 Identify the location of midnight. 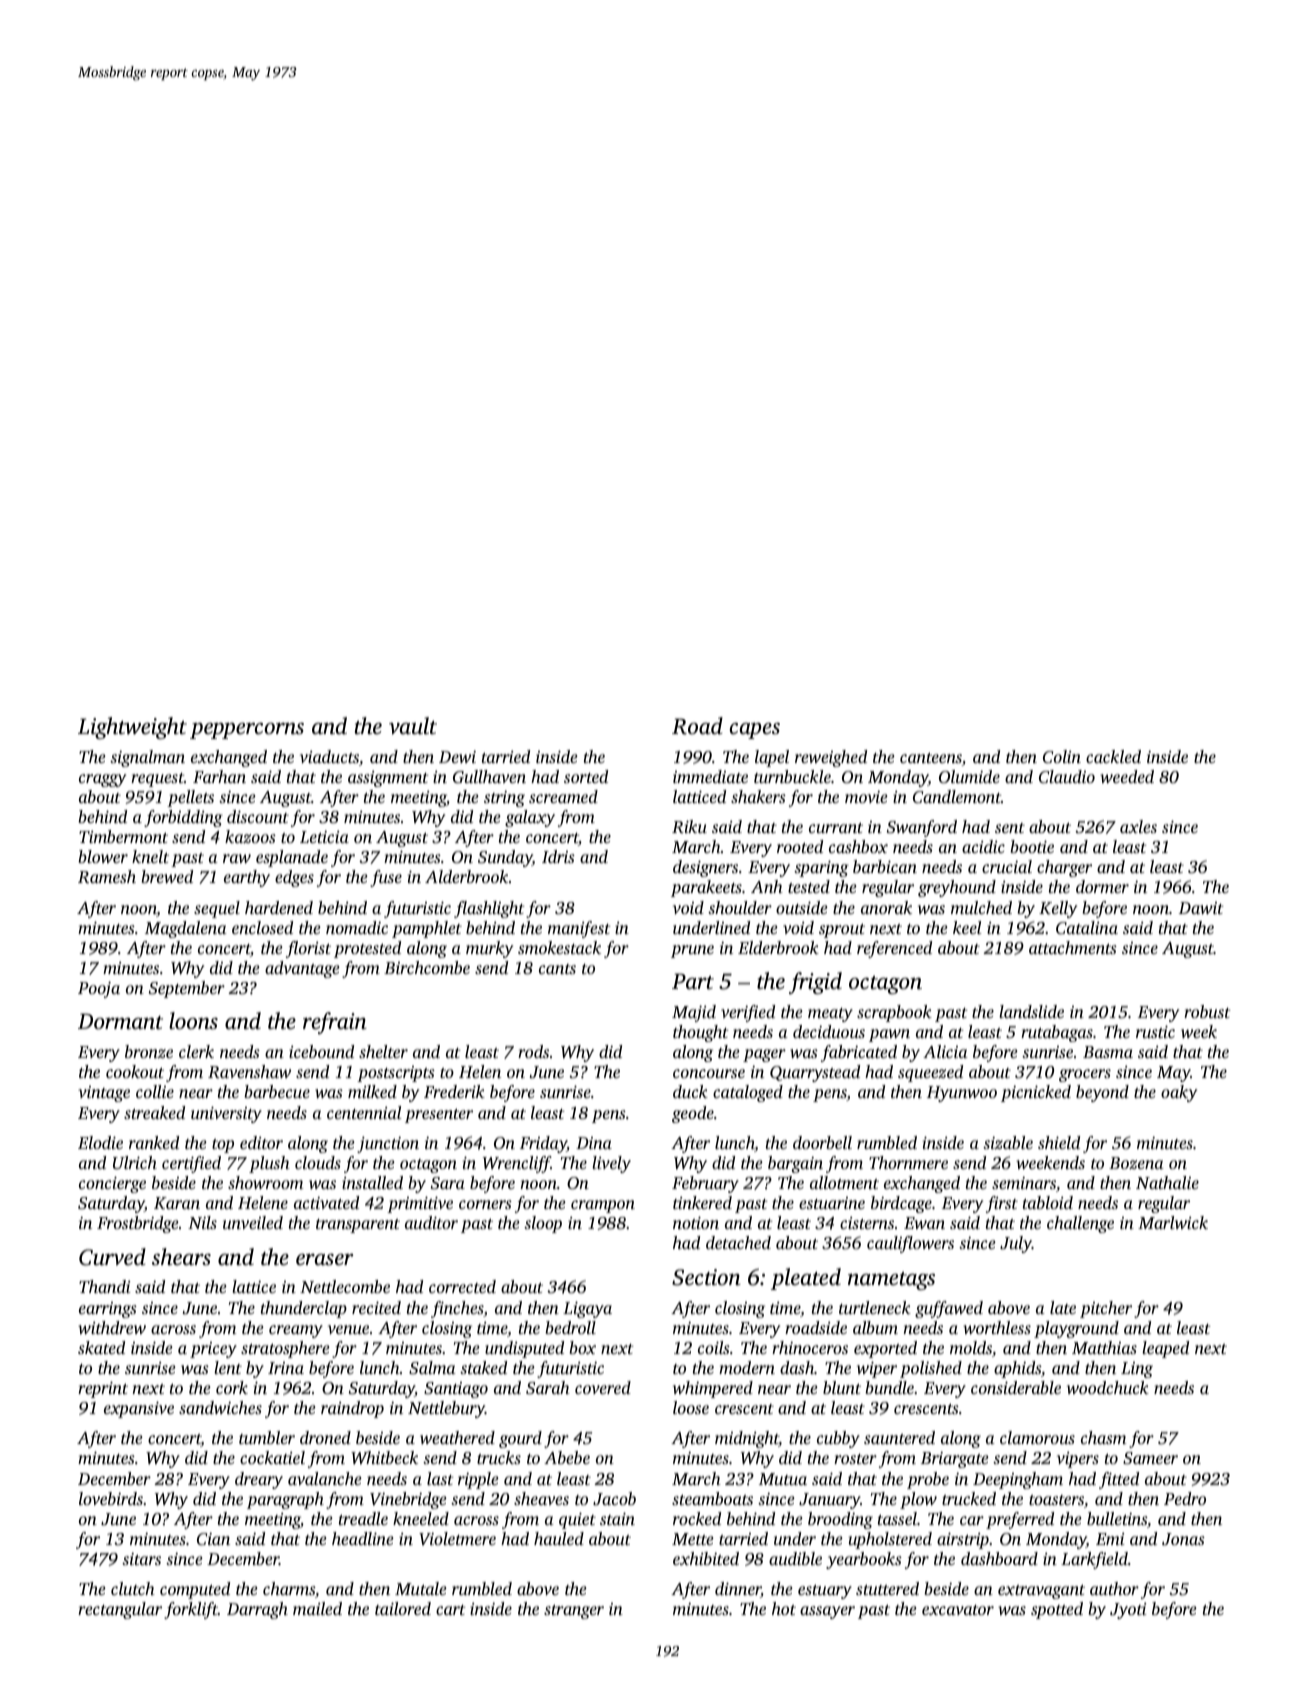
(747, 1439).
